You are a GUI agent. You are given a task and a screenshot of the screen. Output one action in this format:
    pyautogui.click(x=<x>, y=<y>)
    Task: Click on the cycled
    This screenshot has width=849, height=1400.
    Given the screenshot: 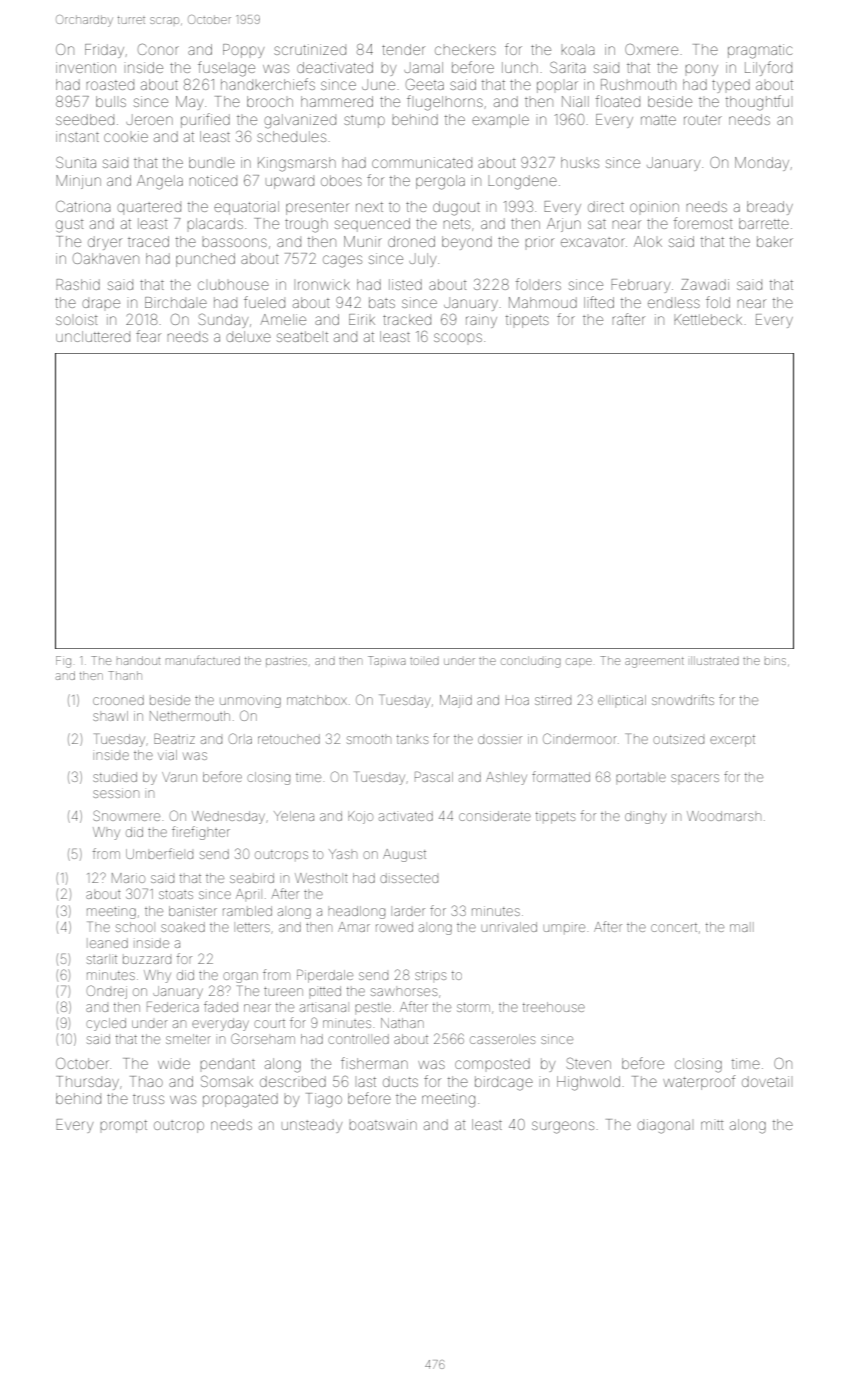 What is the action you would take?
    pyautogui.click(x=106, y=1024)
